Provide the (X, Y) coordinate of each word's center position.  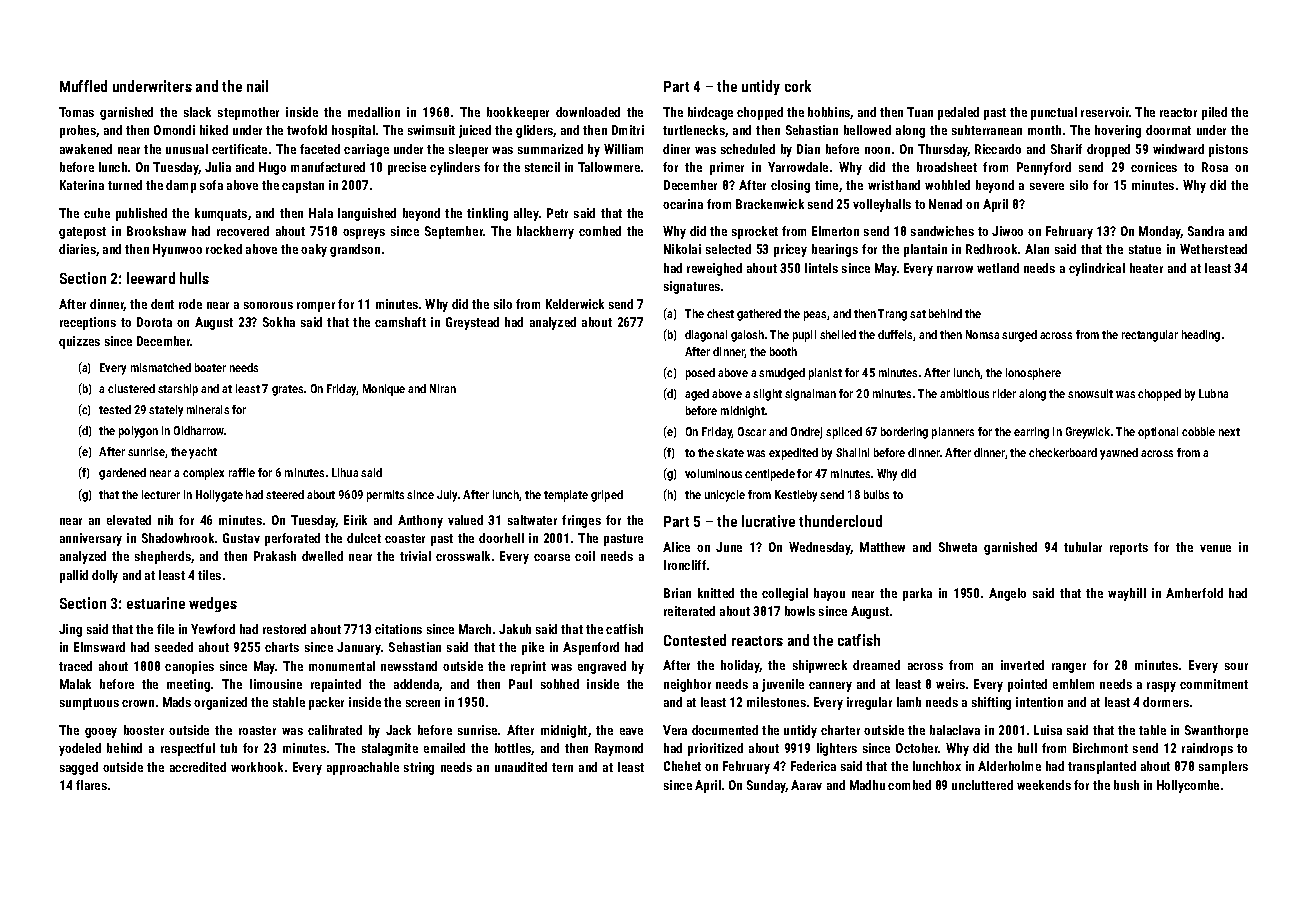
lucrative (768, 521)
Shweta (958, 547)
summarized (550, 149)
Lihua (345, 472)
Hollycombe (1188, 786)
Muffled (83, 86)
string (419, 768)
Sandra (1206, 231)
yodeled (80, 749)
